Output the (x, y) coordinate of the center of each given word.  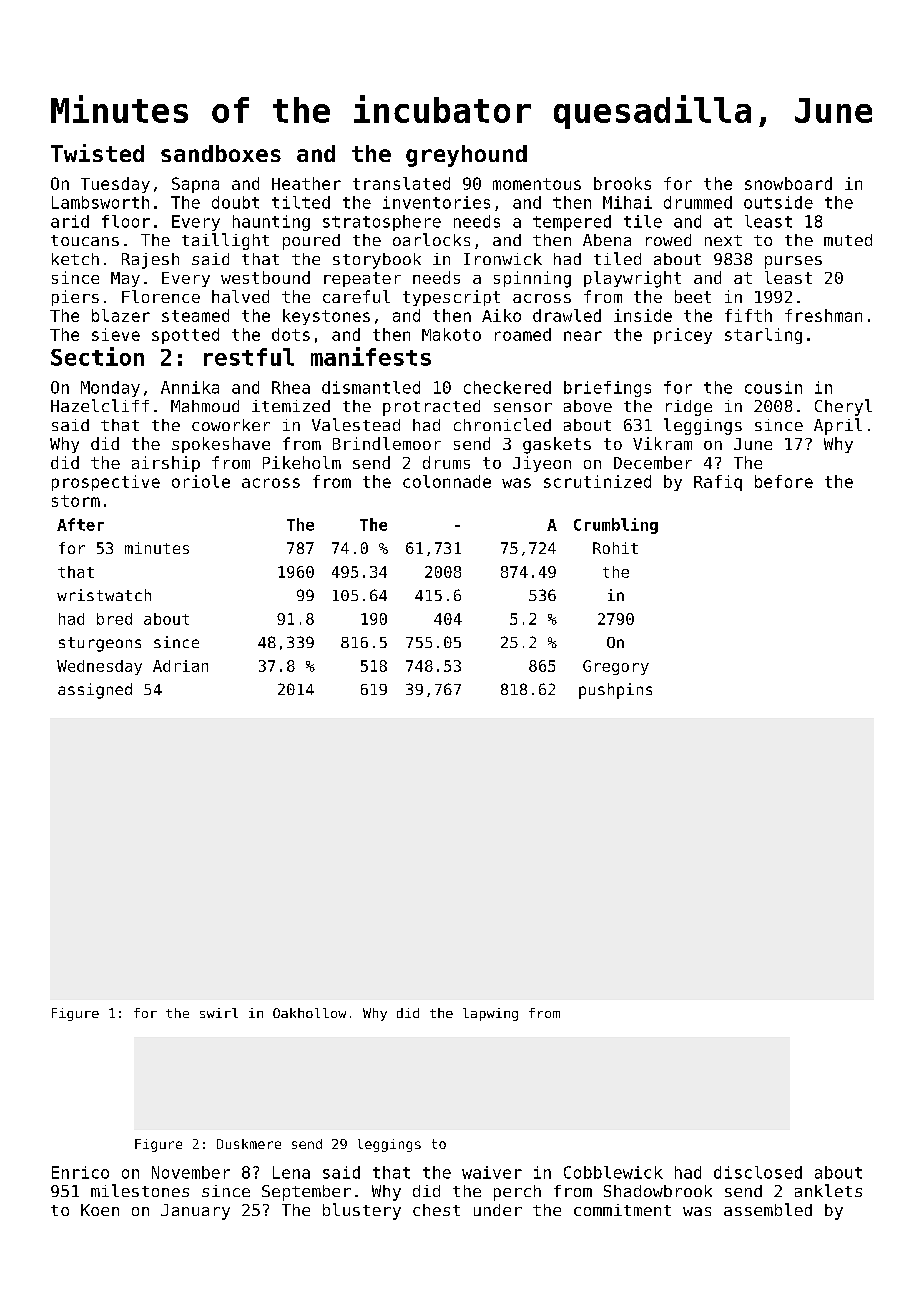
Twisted (97, 153)
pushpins (615, 691)
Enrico (80, 1172)
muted (848, 240)
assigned (95, 691)
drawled (567, 315)
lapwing (490, 1014)
